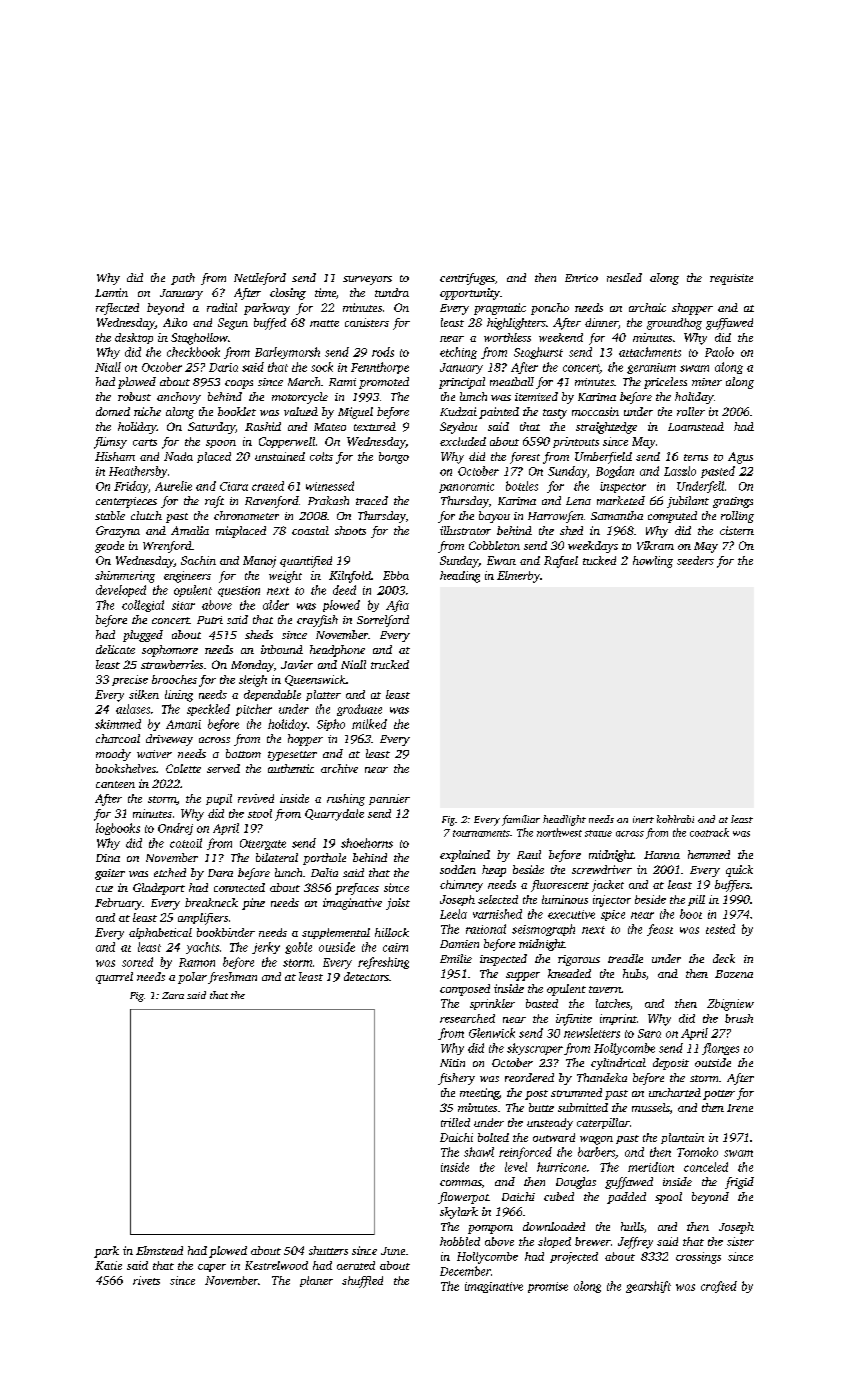  I want to click on rushing, so click(346, 800).
